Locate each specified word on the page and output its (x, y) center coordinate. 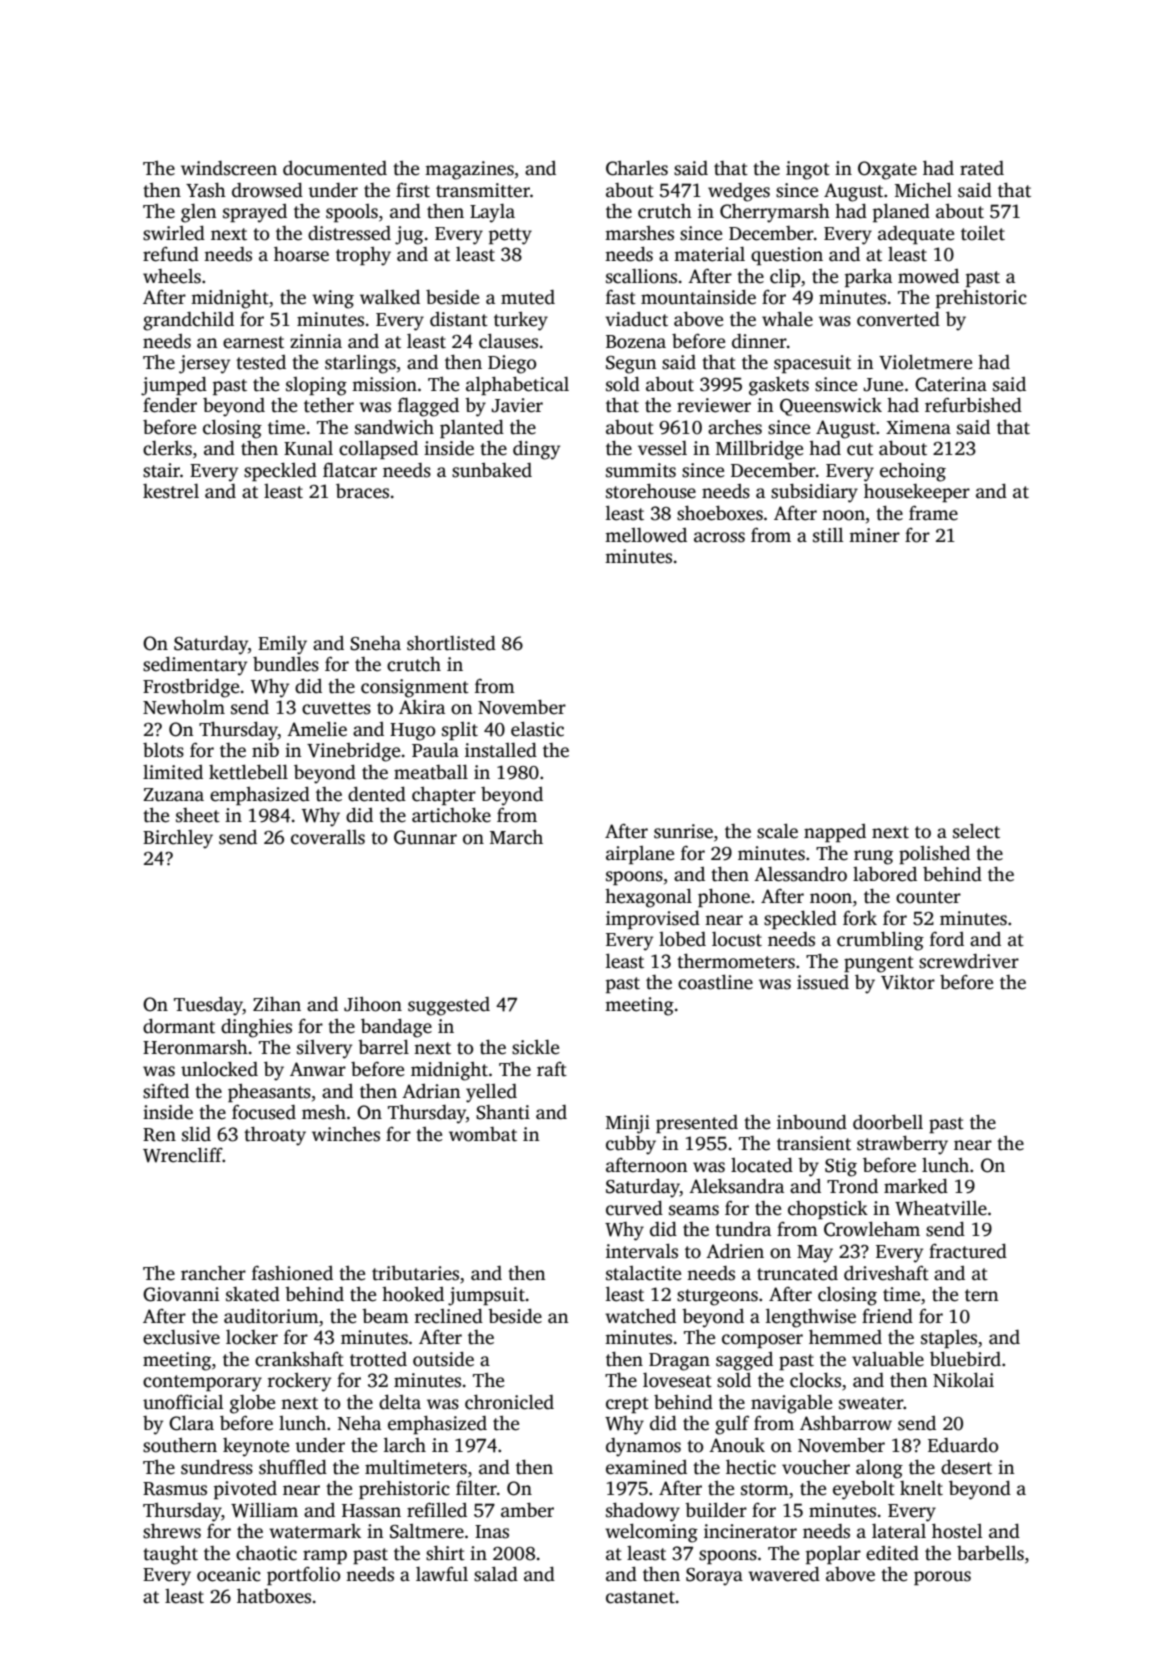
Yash (206, 190)
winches (346, 1134)
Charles (637, 168)
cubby (631, 1145)
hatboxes (274, 1596)
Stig (841, 1167)
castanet (640, 1597)
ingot (808, 170)
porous (942, 1578)
